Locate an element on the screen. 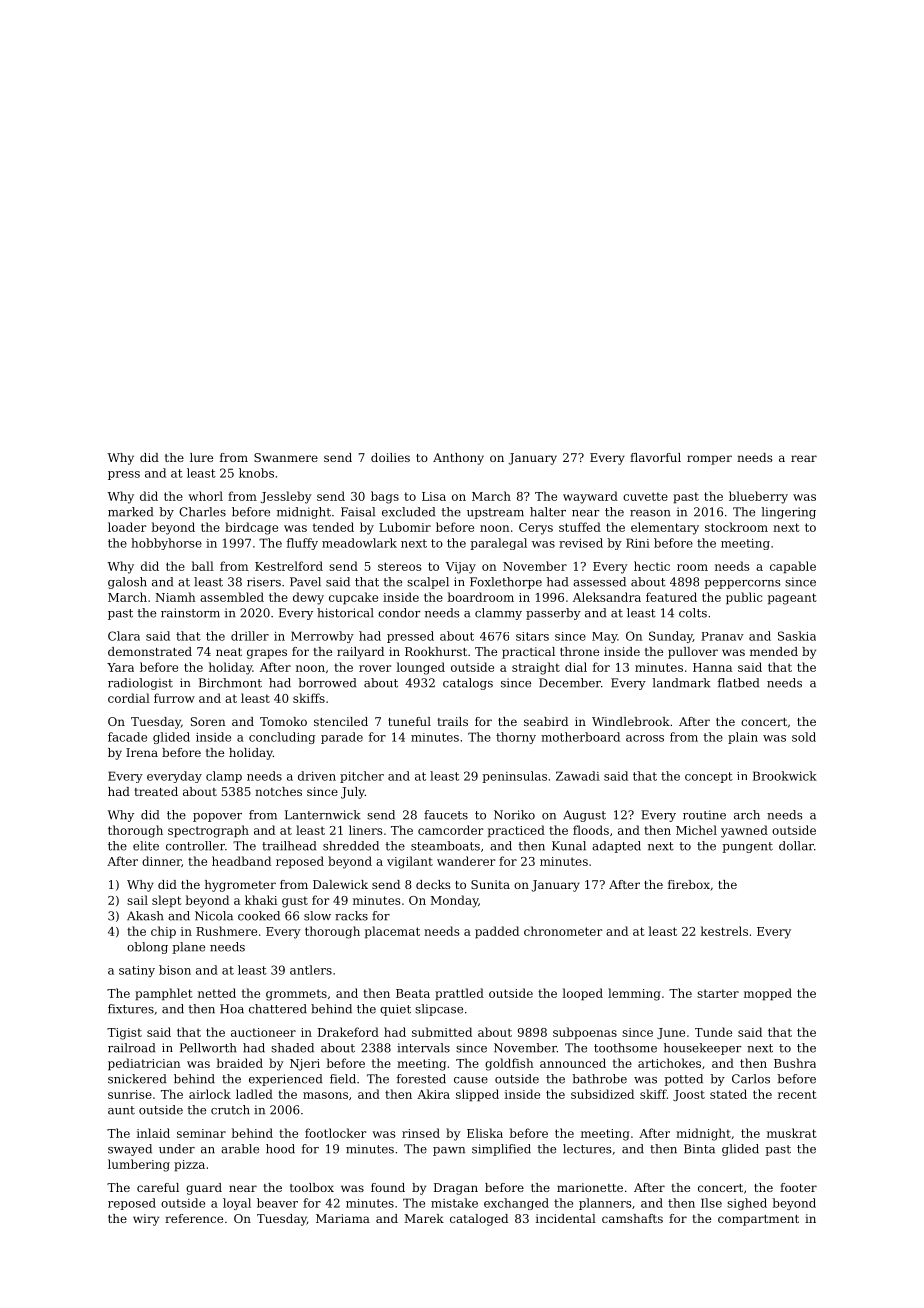 This screenshot has height=1308, width=924. swayed is located at coordinates (130, 1150).
